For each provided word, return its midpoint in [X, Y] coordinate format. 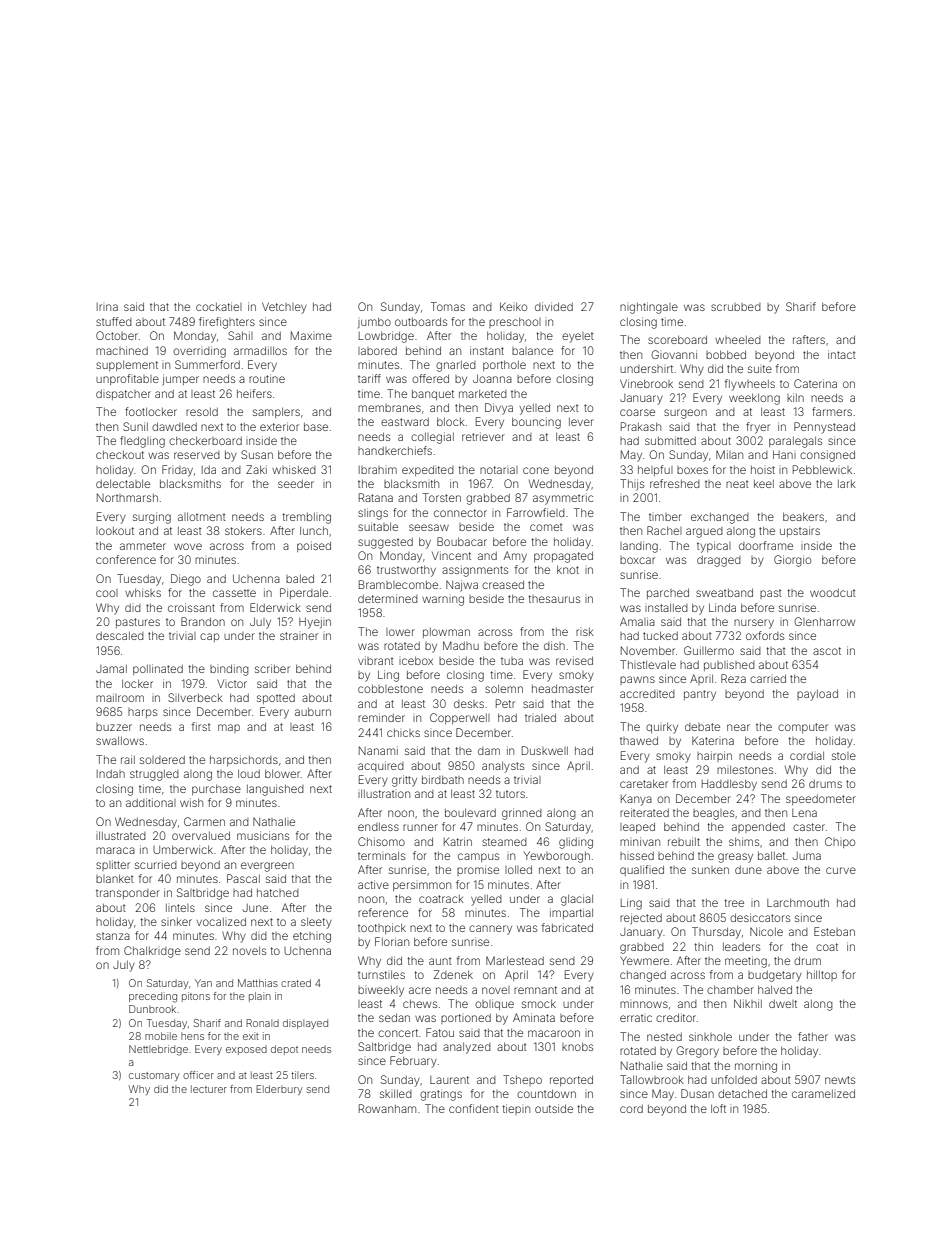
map [229, 728]
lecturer [209, 1089]
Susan [257, 454]
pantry [700, 695]
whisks [143, 592]
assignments [475, 571]
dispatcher [123, 395]
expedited [428, 471]
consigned [827, 456]
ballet [771, 856]
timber [665, 517]
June [255, 908]
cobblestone [390, 689]
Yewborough [557, 857]
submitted [670, 440]
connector [460, 513]
